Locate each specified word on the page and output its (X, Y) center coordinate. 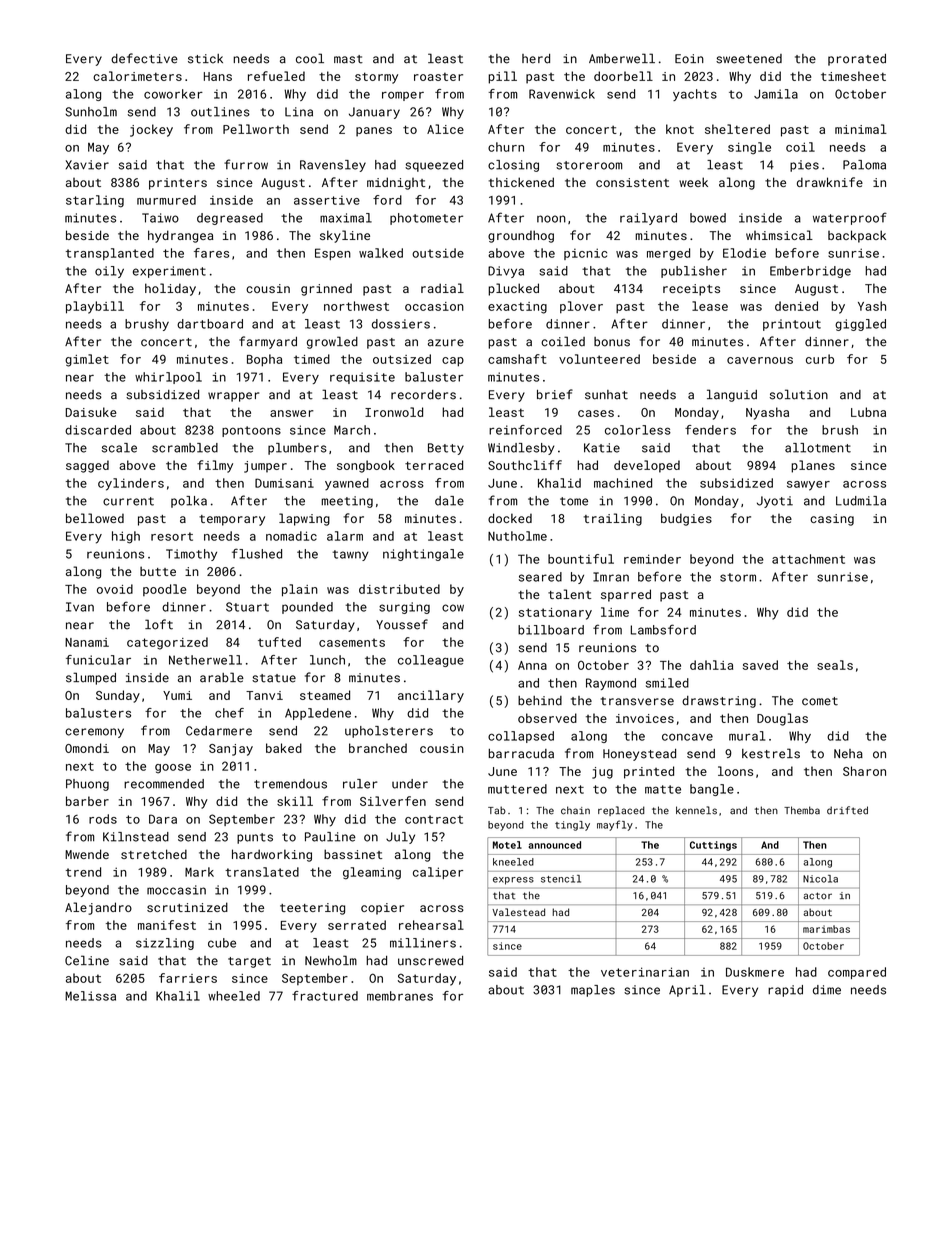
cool (310, 58)
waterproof (850, 218)
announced (554, 845)
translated (262, 872)
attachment (808, 559)
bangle (712, 790)
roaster (438, 77)
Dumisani (284, 483)
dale (449, 501)
